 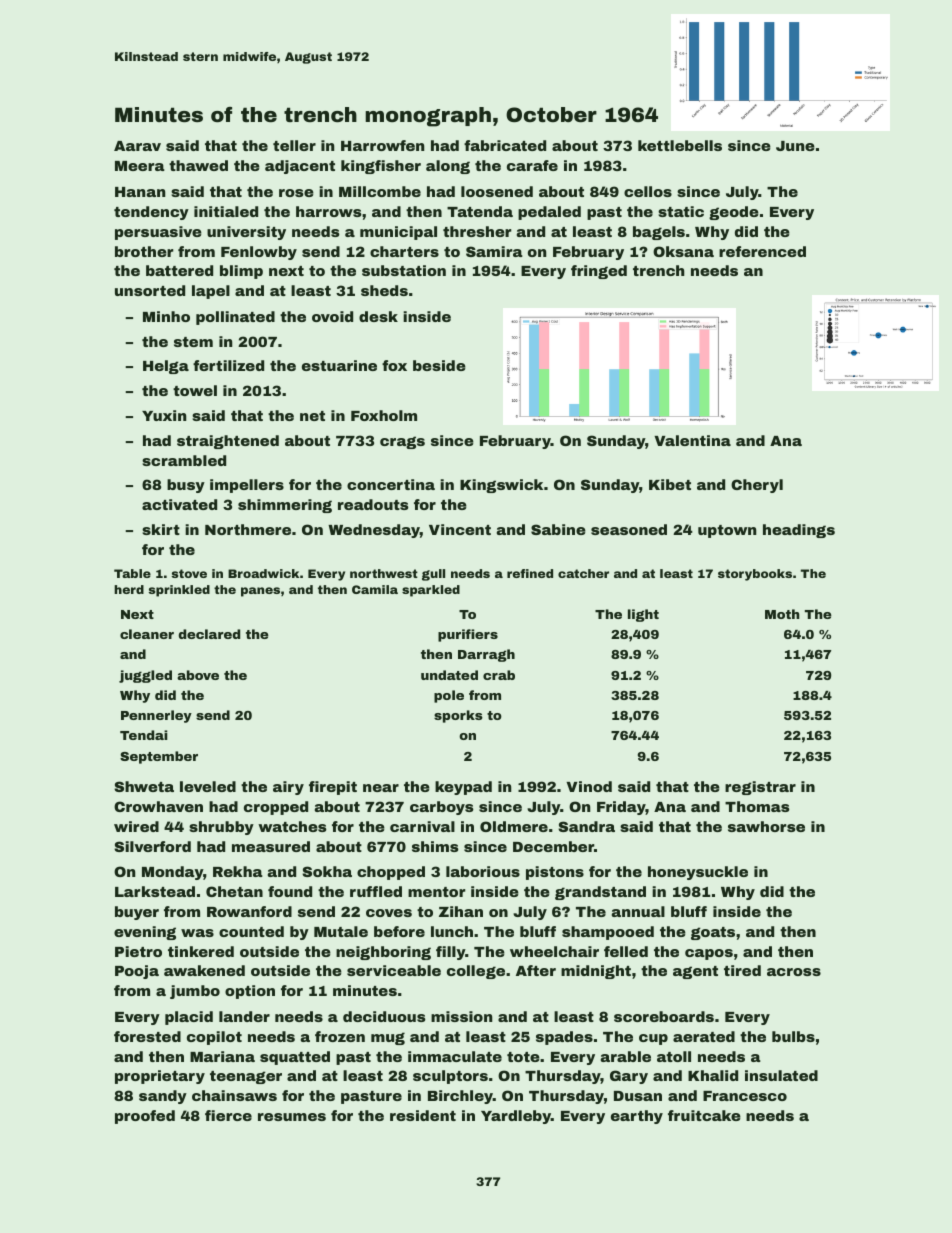 What do you see at coordinates (659, 233) in the screenshot?
I see `bagels` at bounding box center [659, 233].
